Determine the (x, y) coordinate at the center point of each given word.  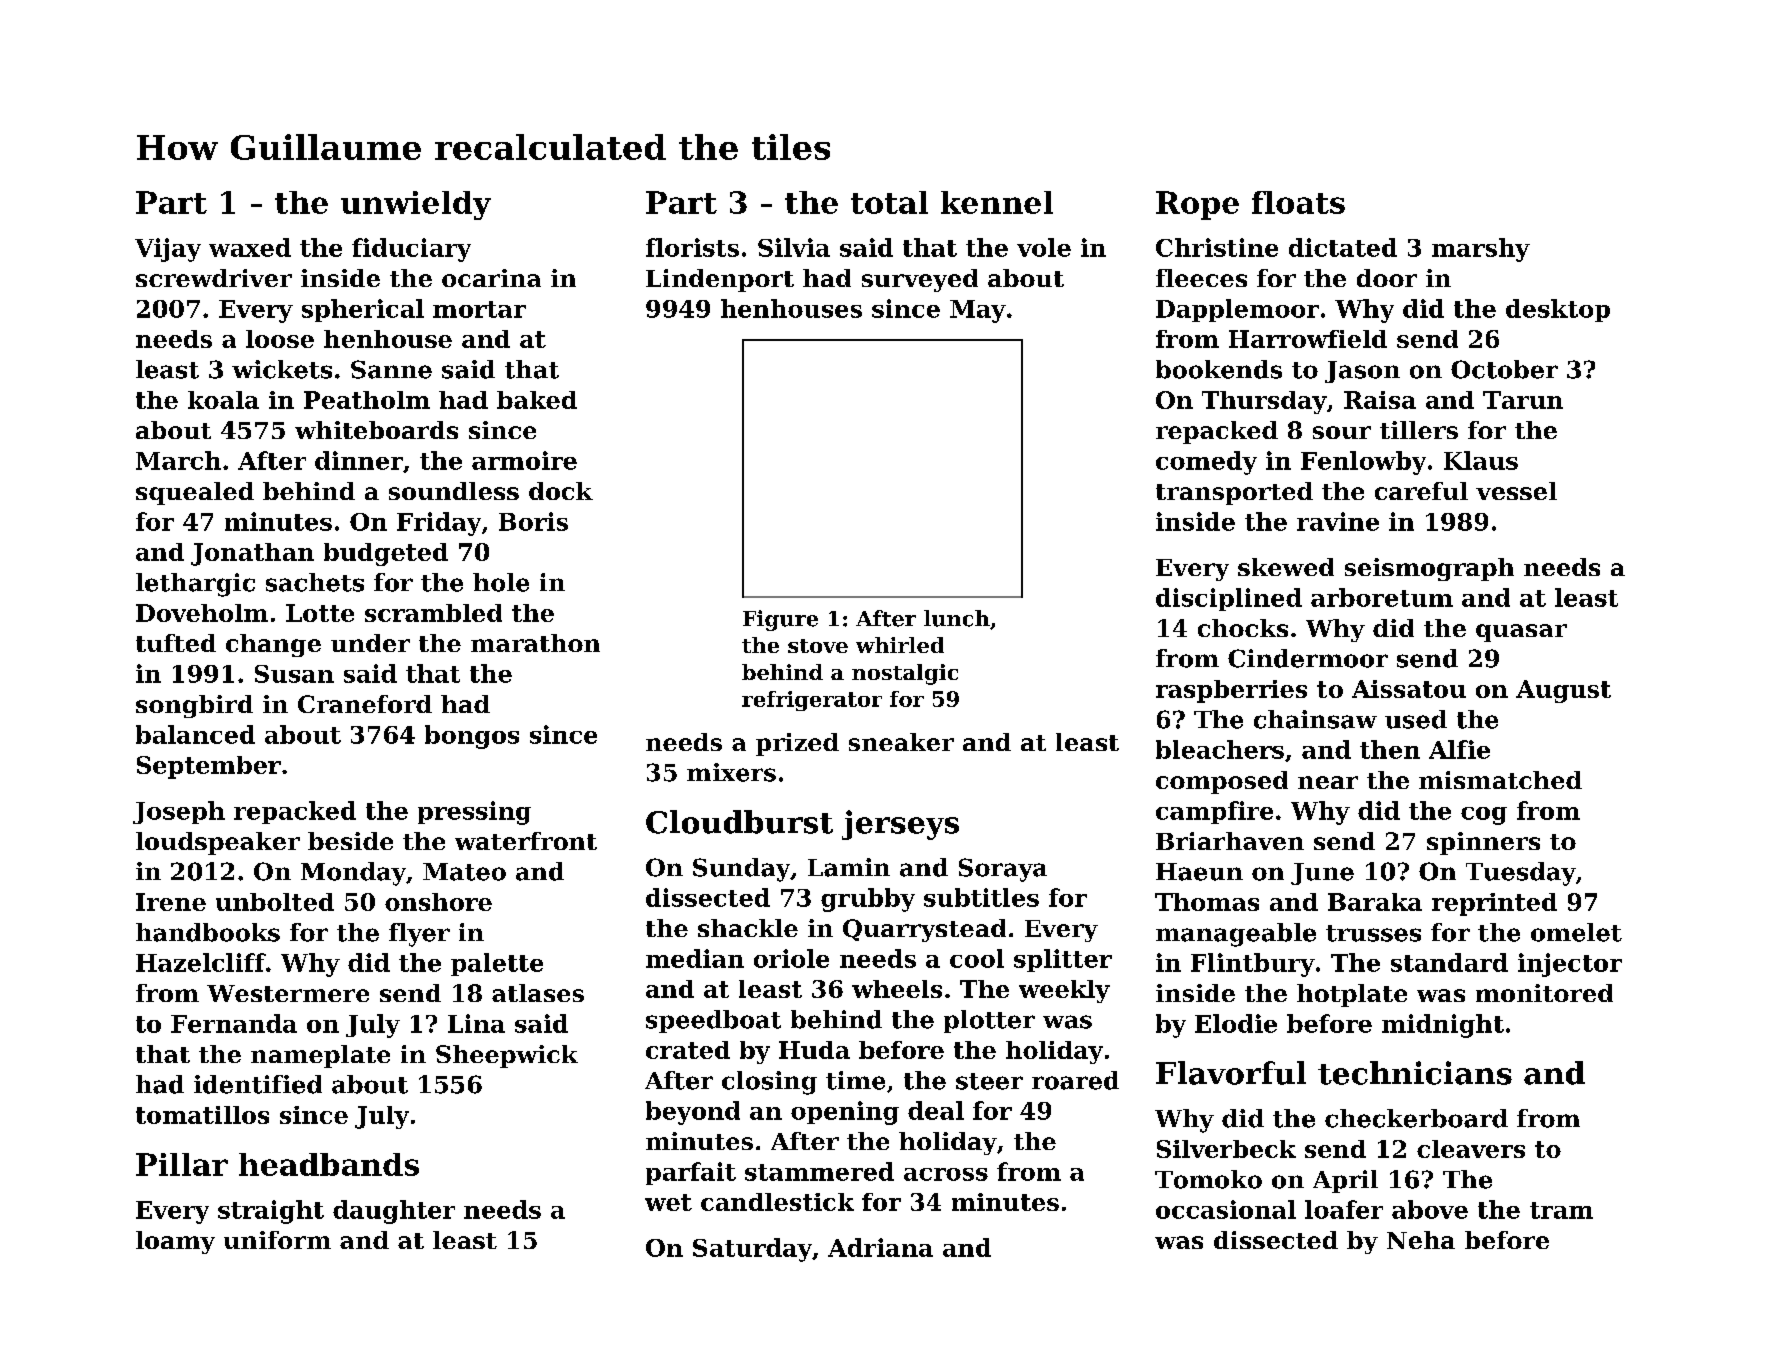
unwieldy (416, 205)
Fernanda (234, 1023)
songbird (194, 706)
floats (1298, 202)
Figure (780, 620)
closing (769, 1083)
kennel (997, 202)
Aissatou (1409, 689)
